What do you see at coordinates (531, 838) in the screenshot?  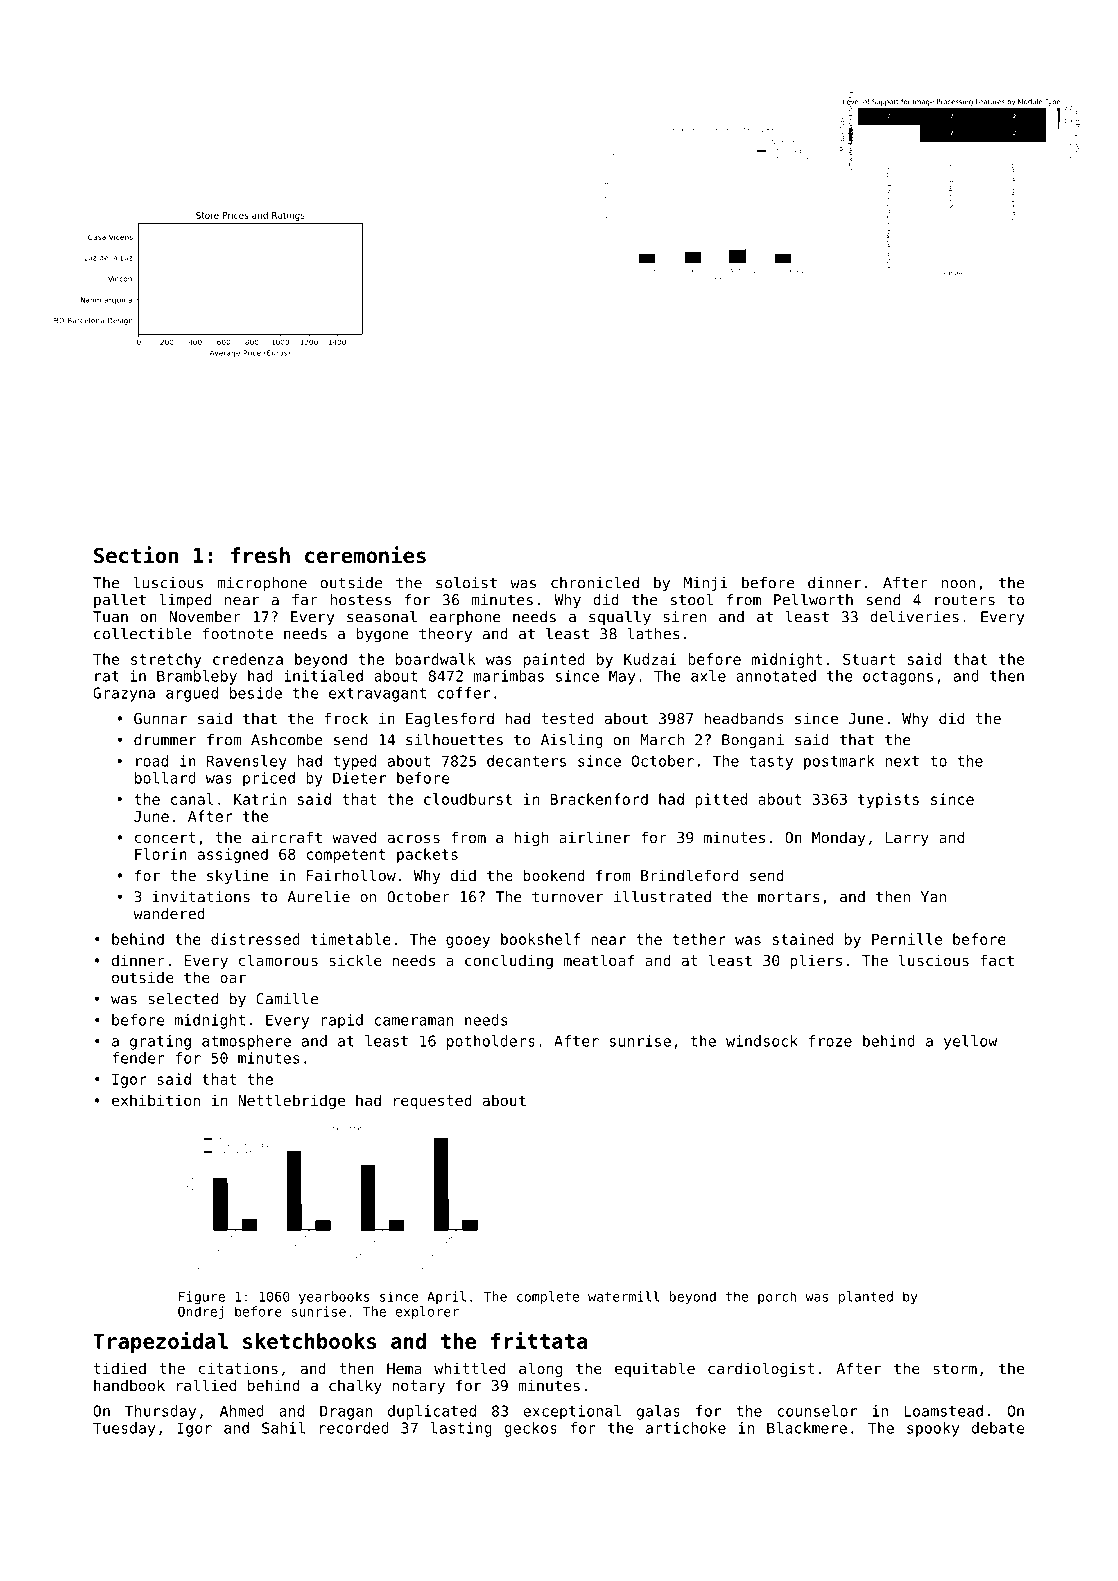 I see `high` at bounding box center [531, 838].
